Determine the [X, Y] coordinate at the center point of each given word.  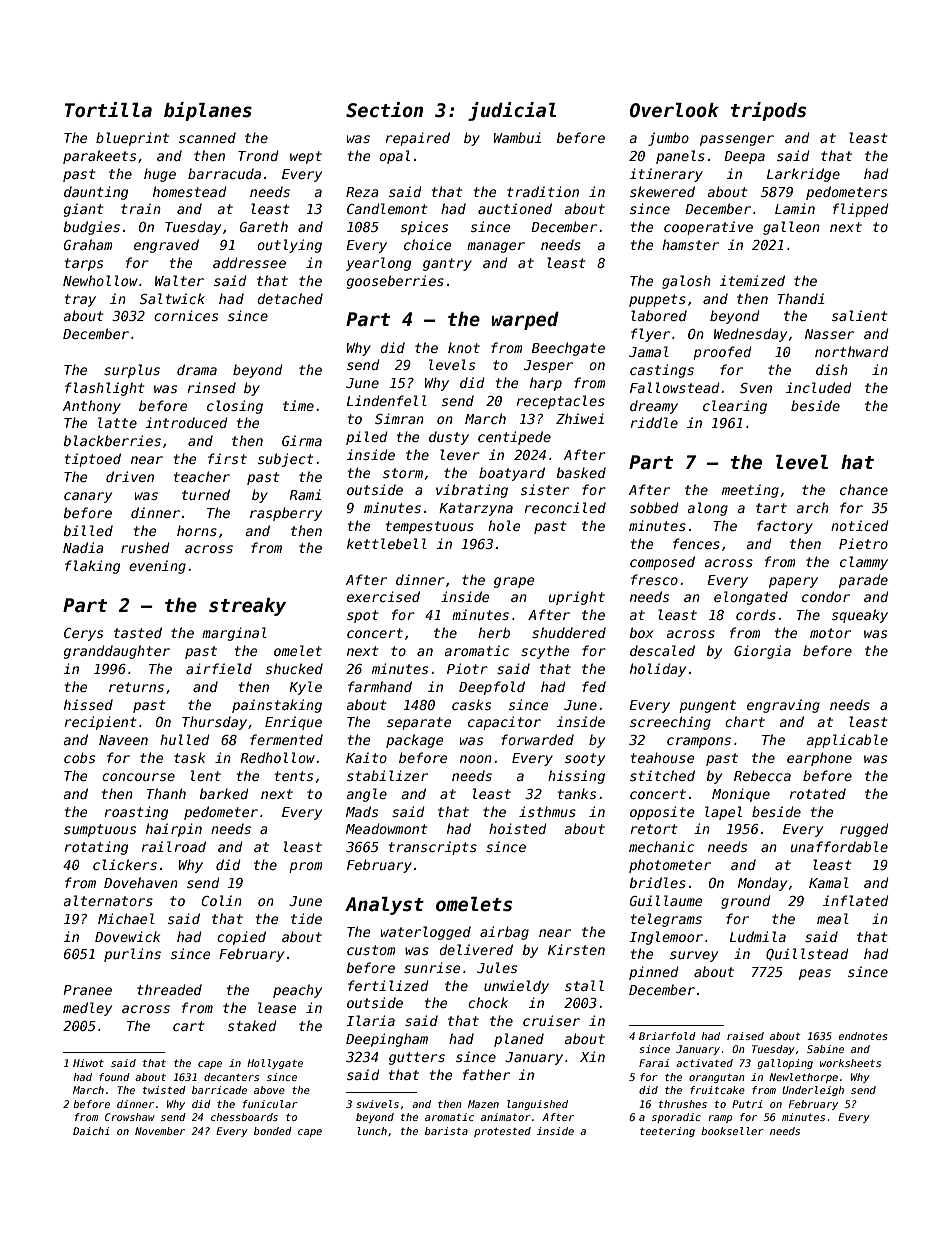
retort [654, 829]
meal [833, 918]
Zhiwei [580, 418]
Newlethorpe [803, 1078]
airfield [219, 668]
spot [362, 616]
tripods [768, 111]
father [486, 1074]
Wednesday [750, 335]
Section [384, 110]
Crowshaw [130, 1117]
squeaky [860, 616]
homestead [189, 191]
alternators [108, 900]
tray [80, 300]
